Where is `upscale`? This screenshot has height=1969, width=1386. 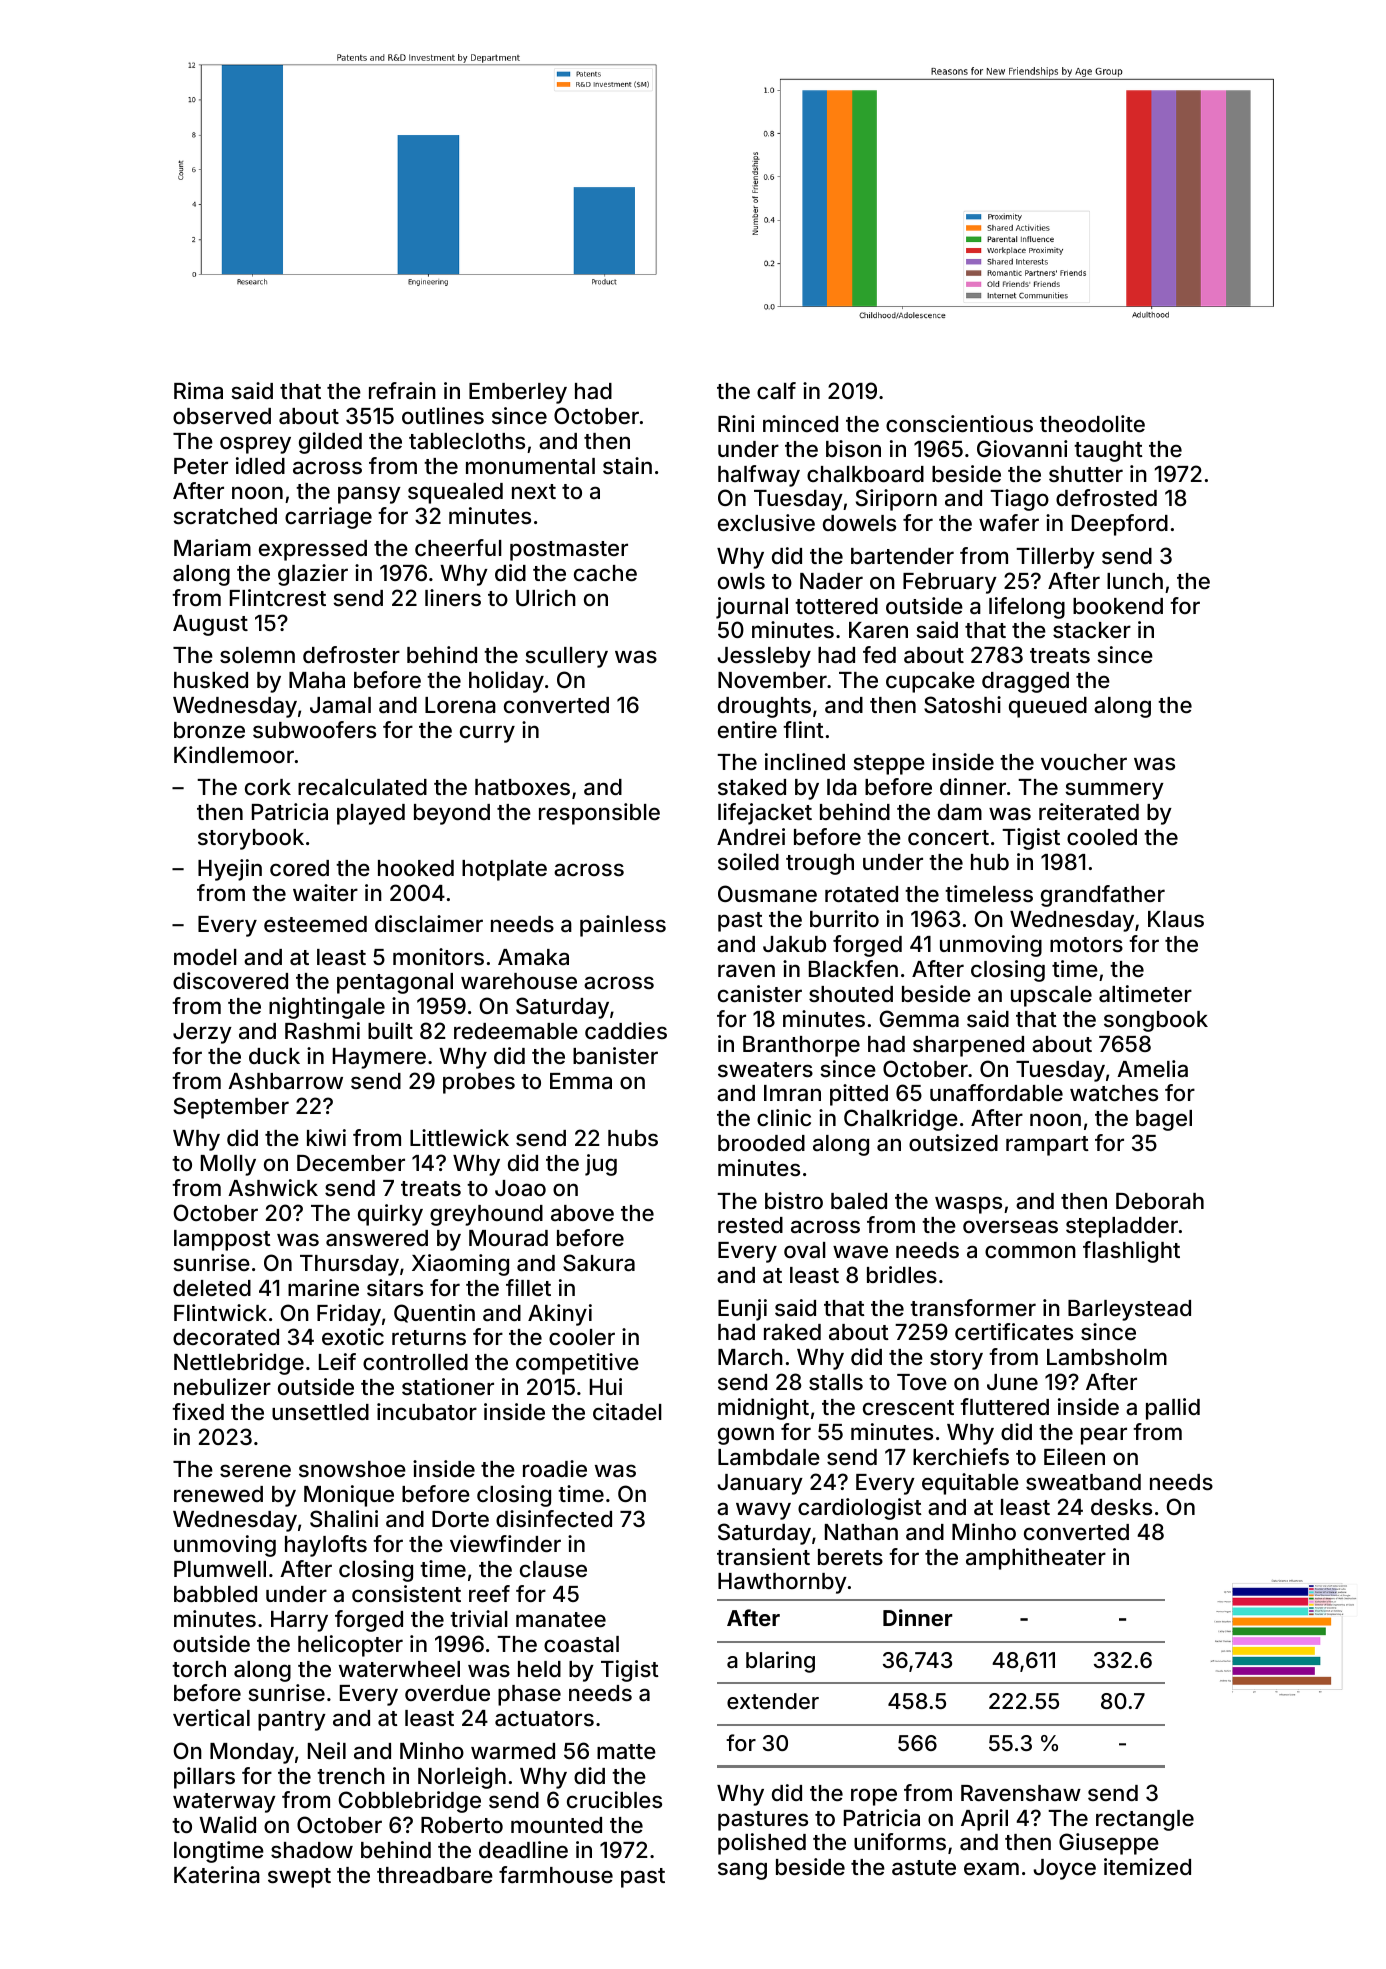 upscale is located at coordinates (1051, 996).
